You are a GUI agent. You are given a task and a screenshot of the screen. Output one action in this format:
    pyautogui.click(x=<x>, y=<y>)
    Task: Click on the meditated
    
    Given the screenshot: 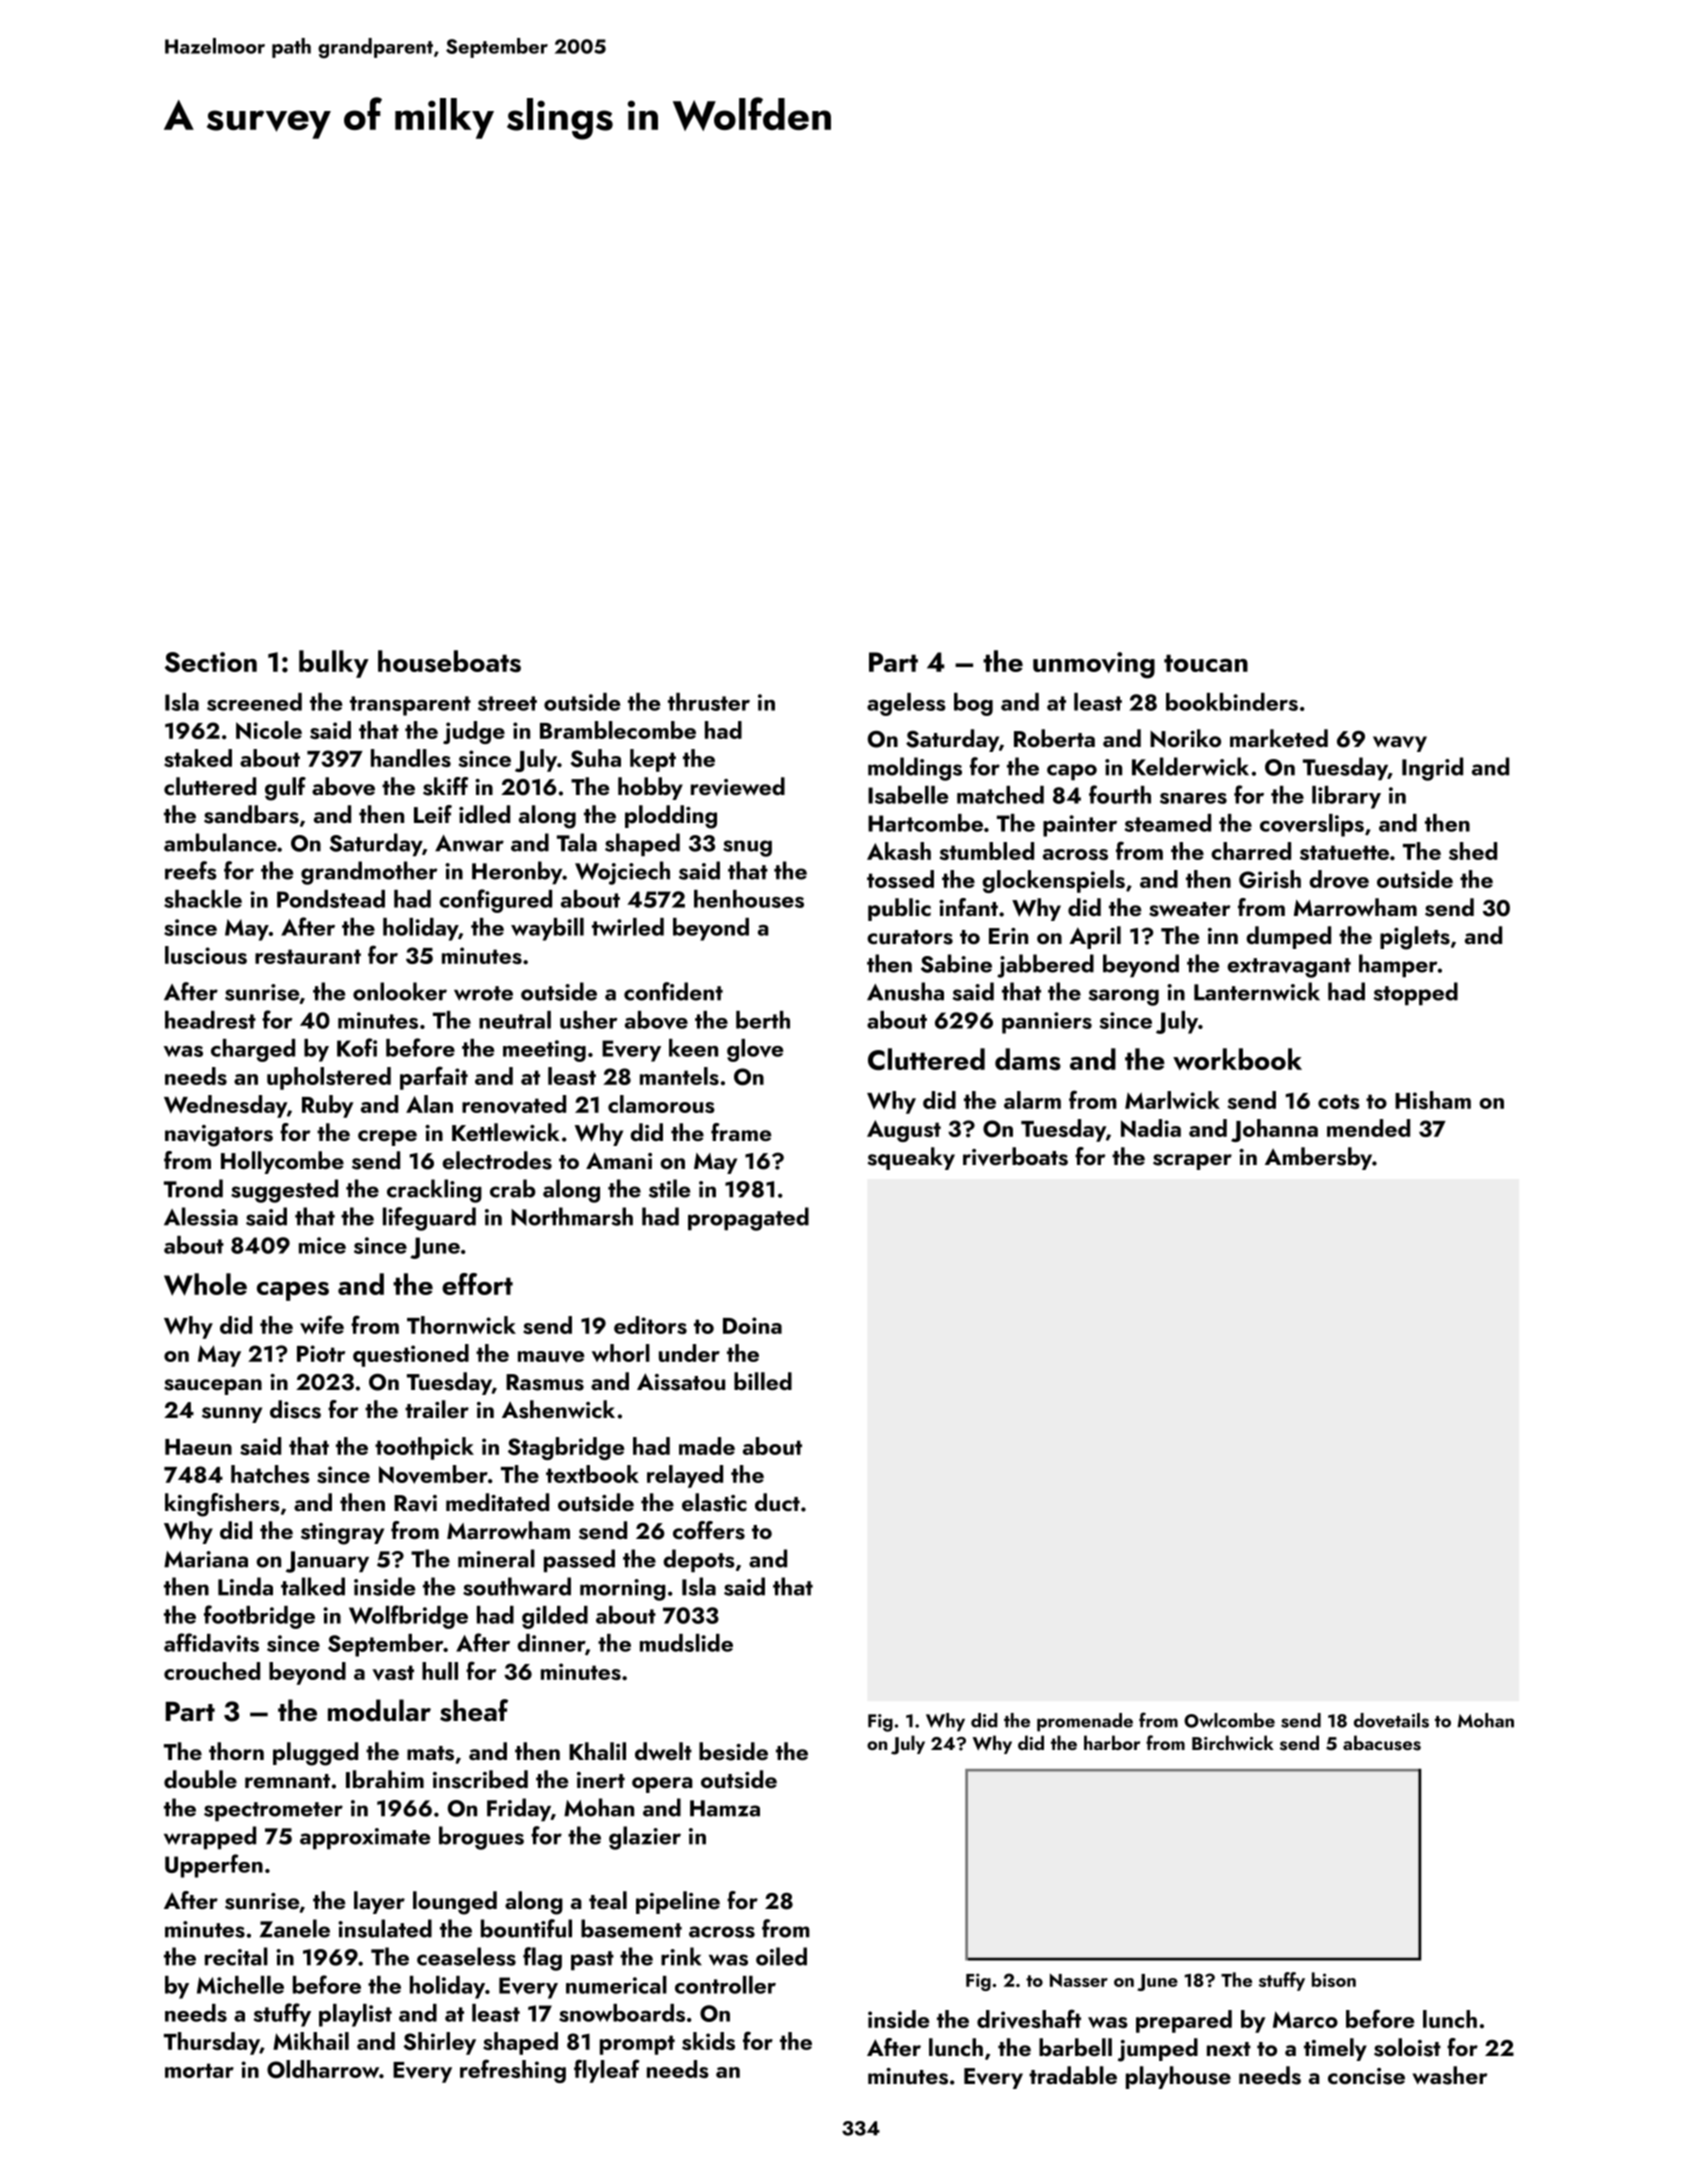 What is the action you would take?
    pyautogui.click(x=497, y=1502)
